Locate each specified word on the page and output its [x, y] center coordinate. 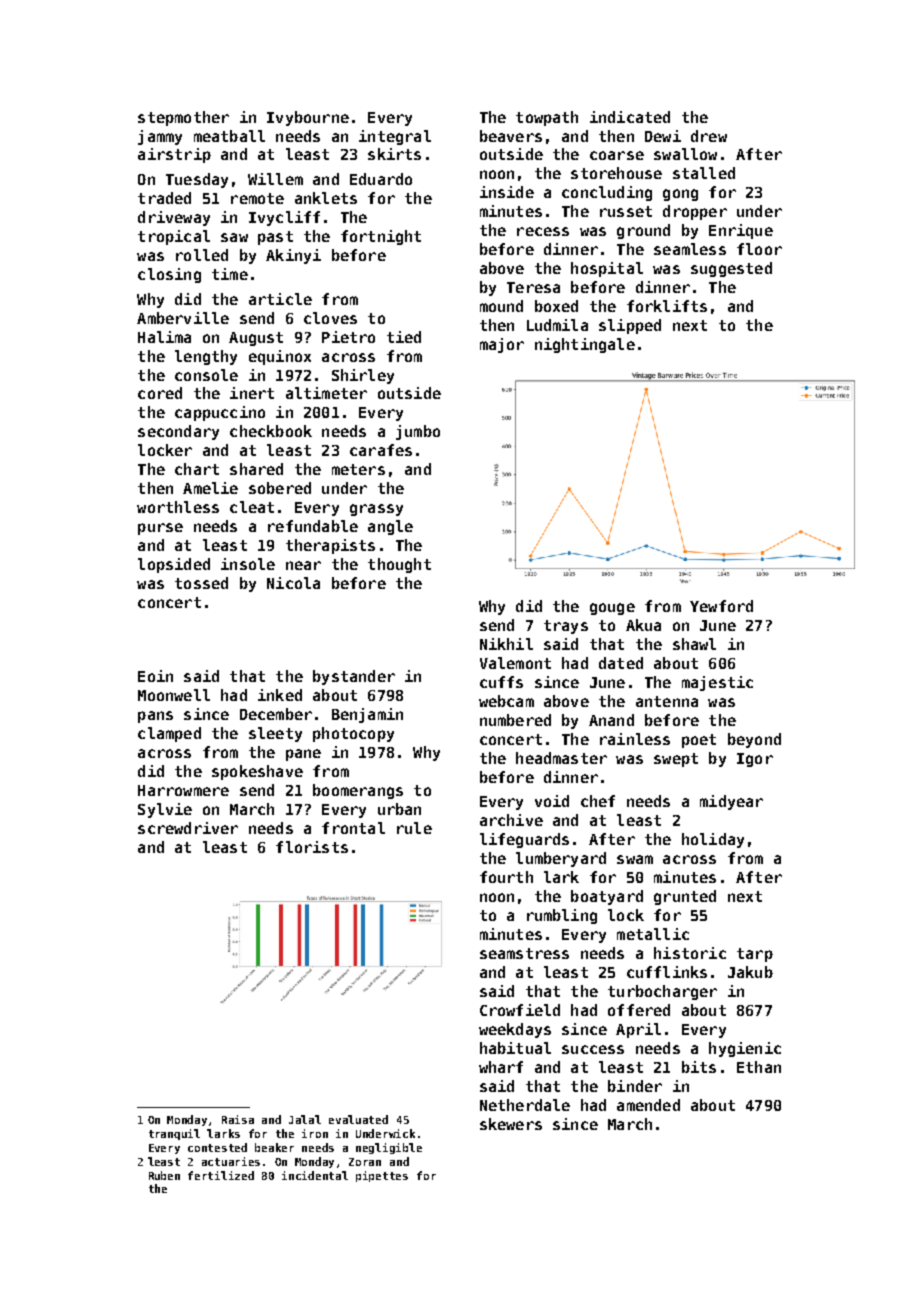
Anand [611, 720]
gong [680, 195]
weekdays [515, 1030]
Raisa [238, 1119]
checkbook [271, 431]
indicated [630, 117]
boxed [556, 306]
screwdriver [188, 828]
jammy [160, 137]
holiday [713, 840]
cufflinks [667, 972]
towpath [547, 118]
